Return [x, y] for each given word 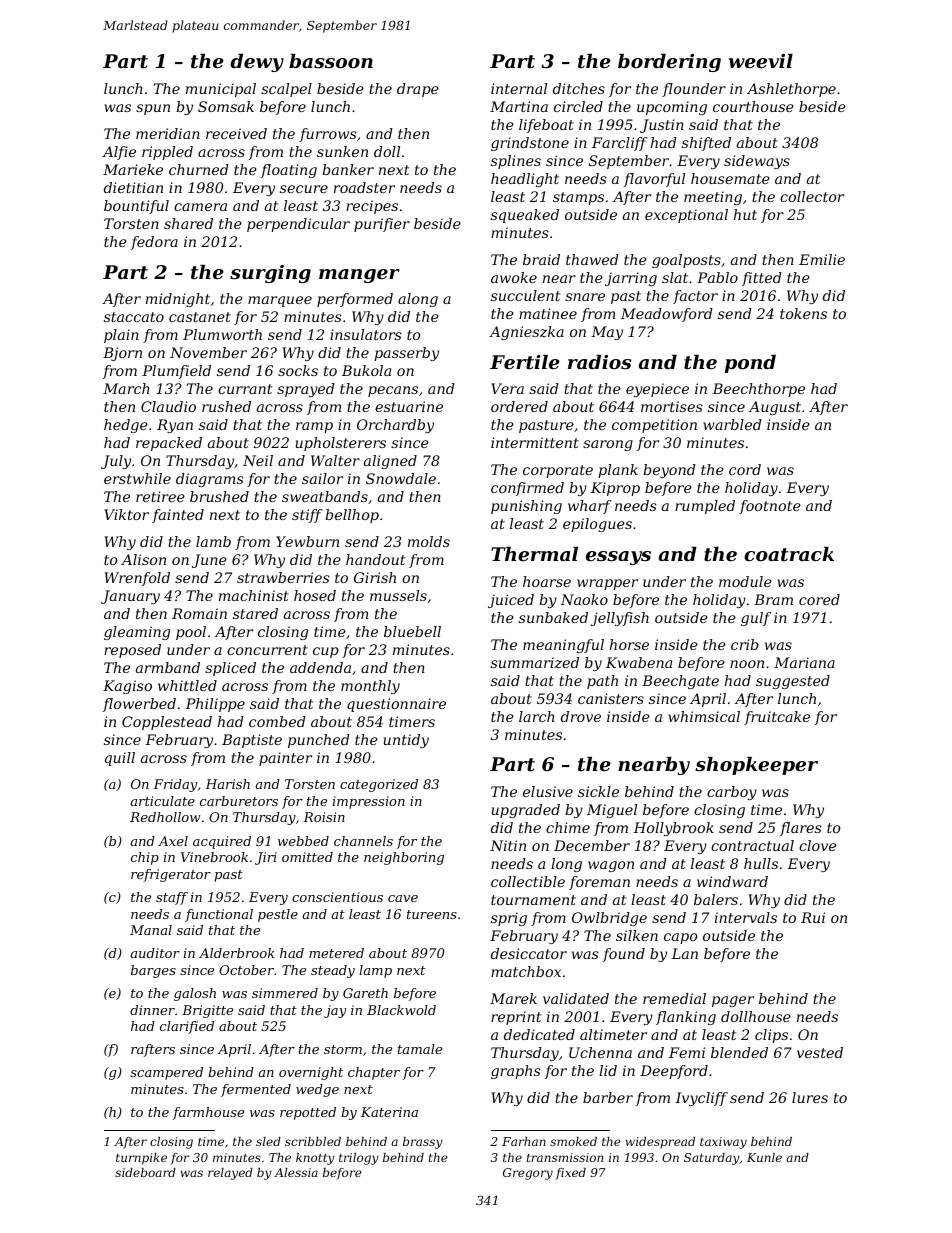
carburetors [239, 801]
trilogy [359, 1159]
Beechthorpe [758, 390]
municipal [221, 90]
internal [519, 88]
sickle [598, 791]
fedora [154, 243]
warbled [732, 424]
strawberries [283, 577]
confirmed [527, 489]
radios [599, 362]
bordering [669, 63]
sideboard [145, 1172]
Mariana [804, 662]
